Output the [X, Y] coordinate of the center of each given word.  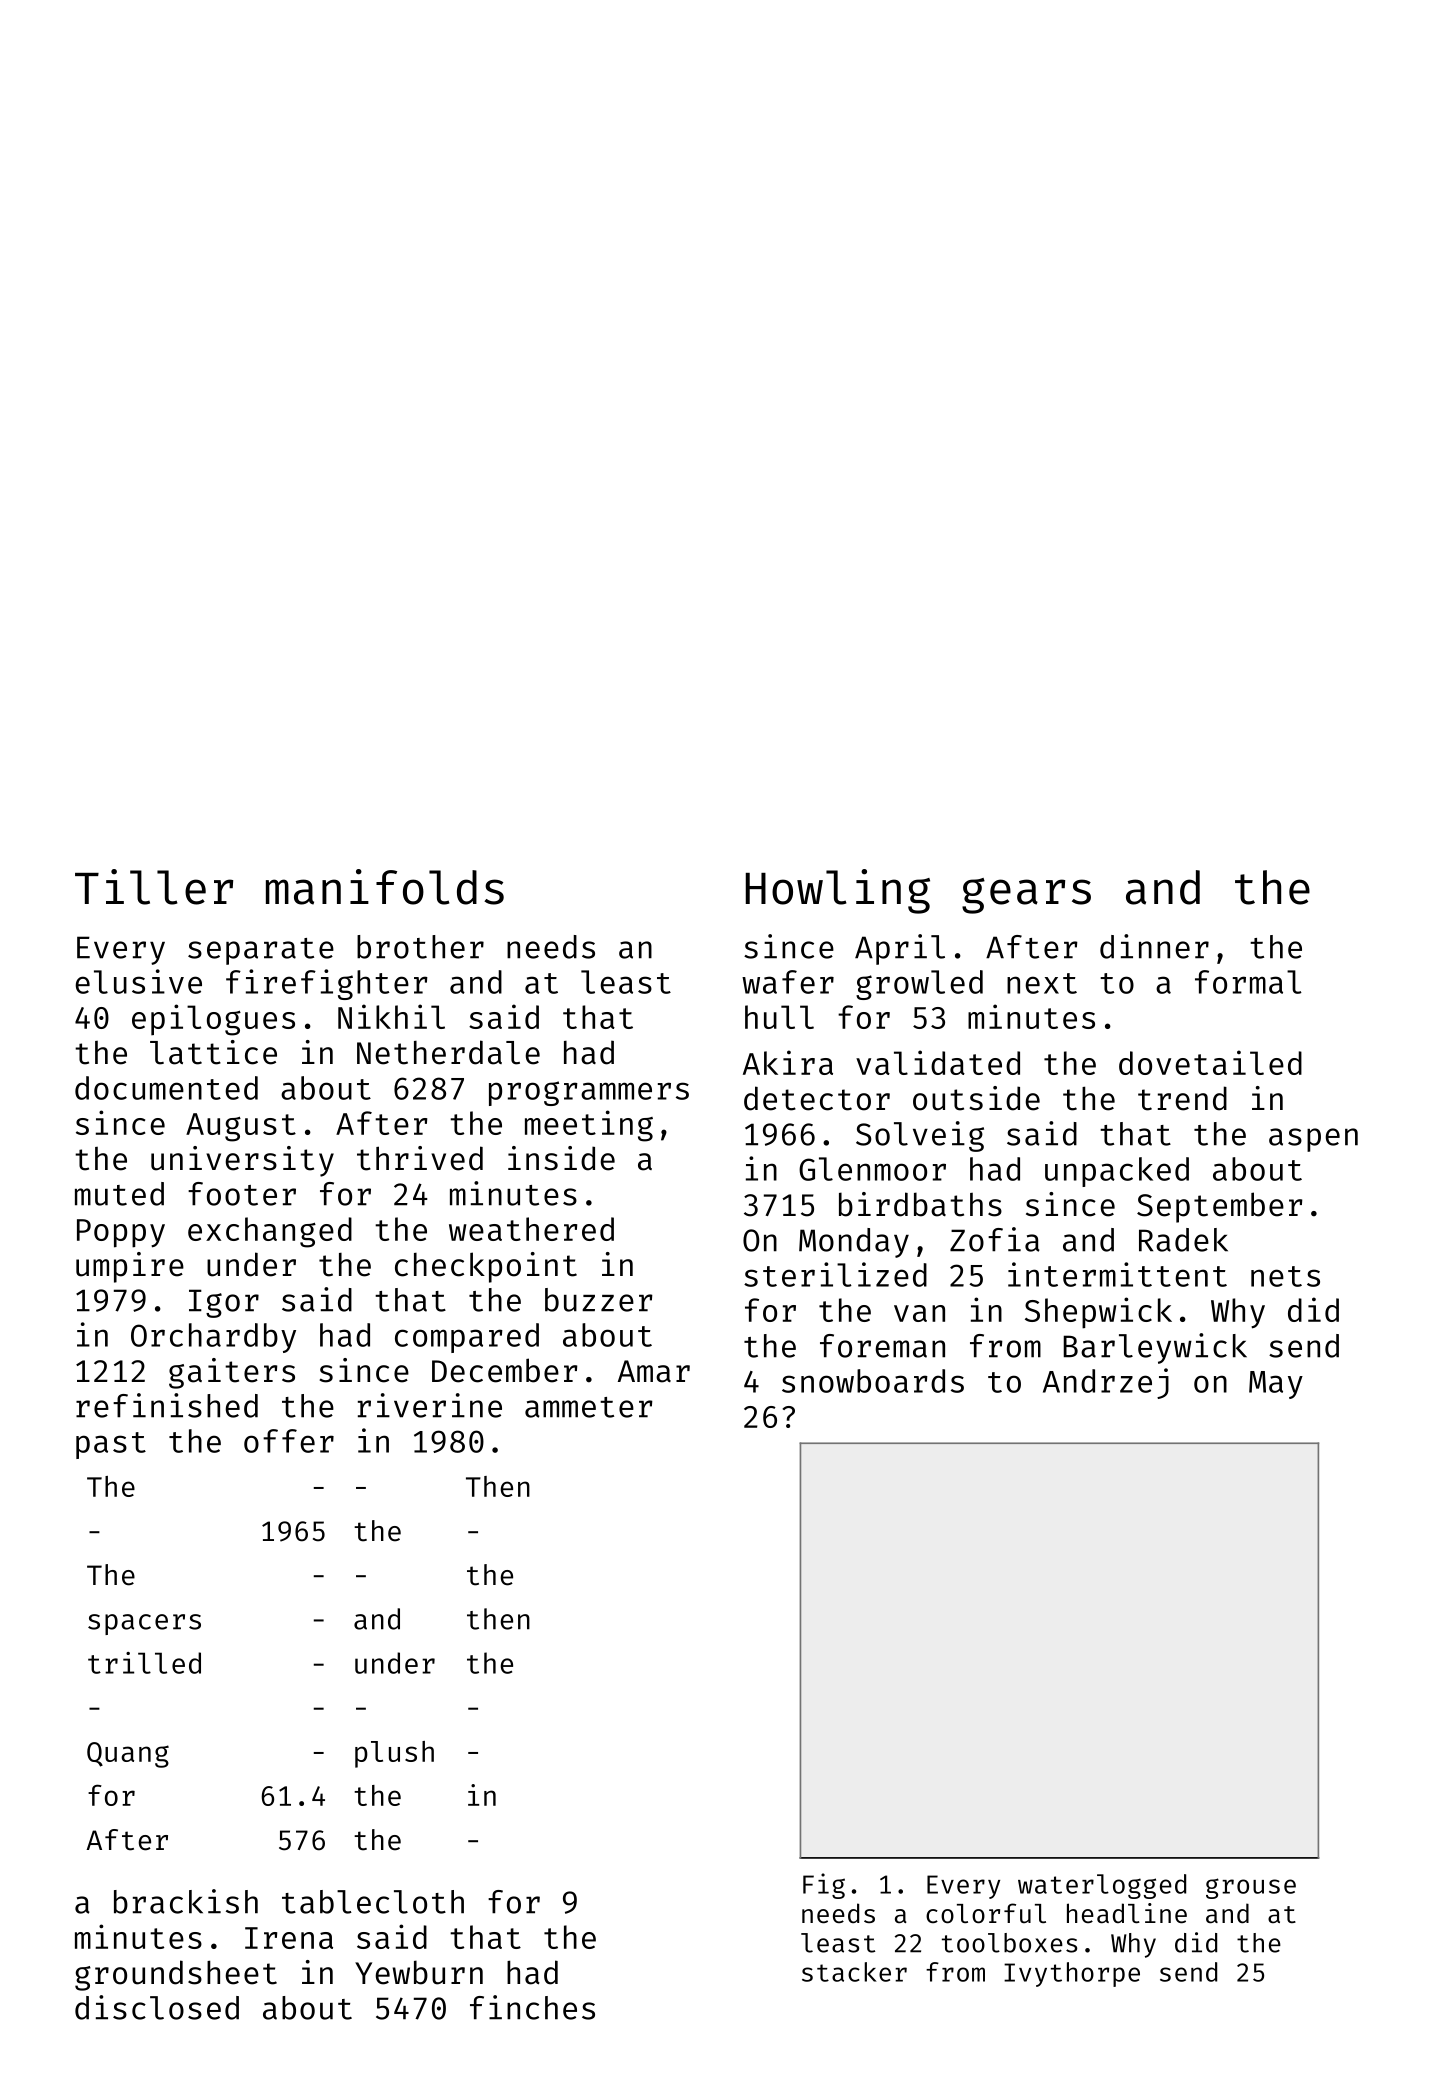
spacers [144, 1624]
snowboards [873, 1381]
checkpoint [486, 1267]
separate [261, 951]
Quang [128, 1755]
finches [532, 2007]
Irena [289, 1938]
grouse [1251, 1888]
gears [1026, 896]
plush [394, 1754]
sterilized [835, 1274]
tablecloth [373, 1902]
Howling [838, 891]
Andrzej [1106, 1383]
